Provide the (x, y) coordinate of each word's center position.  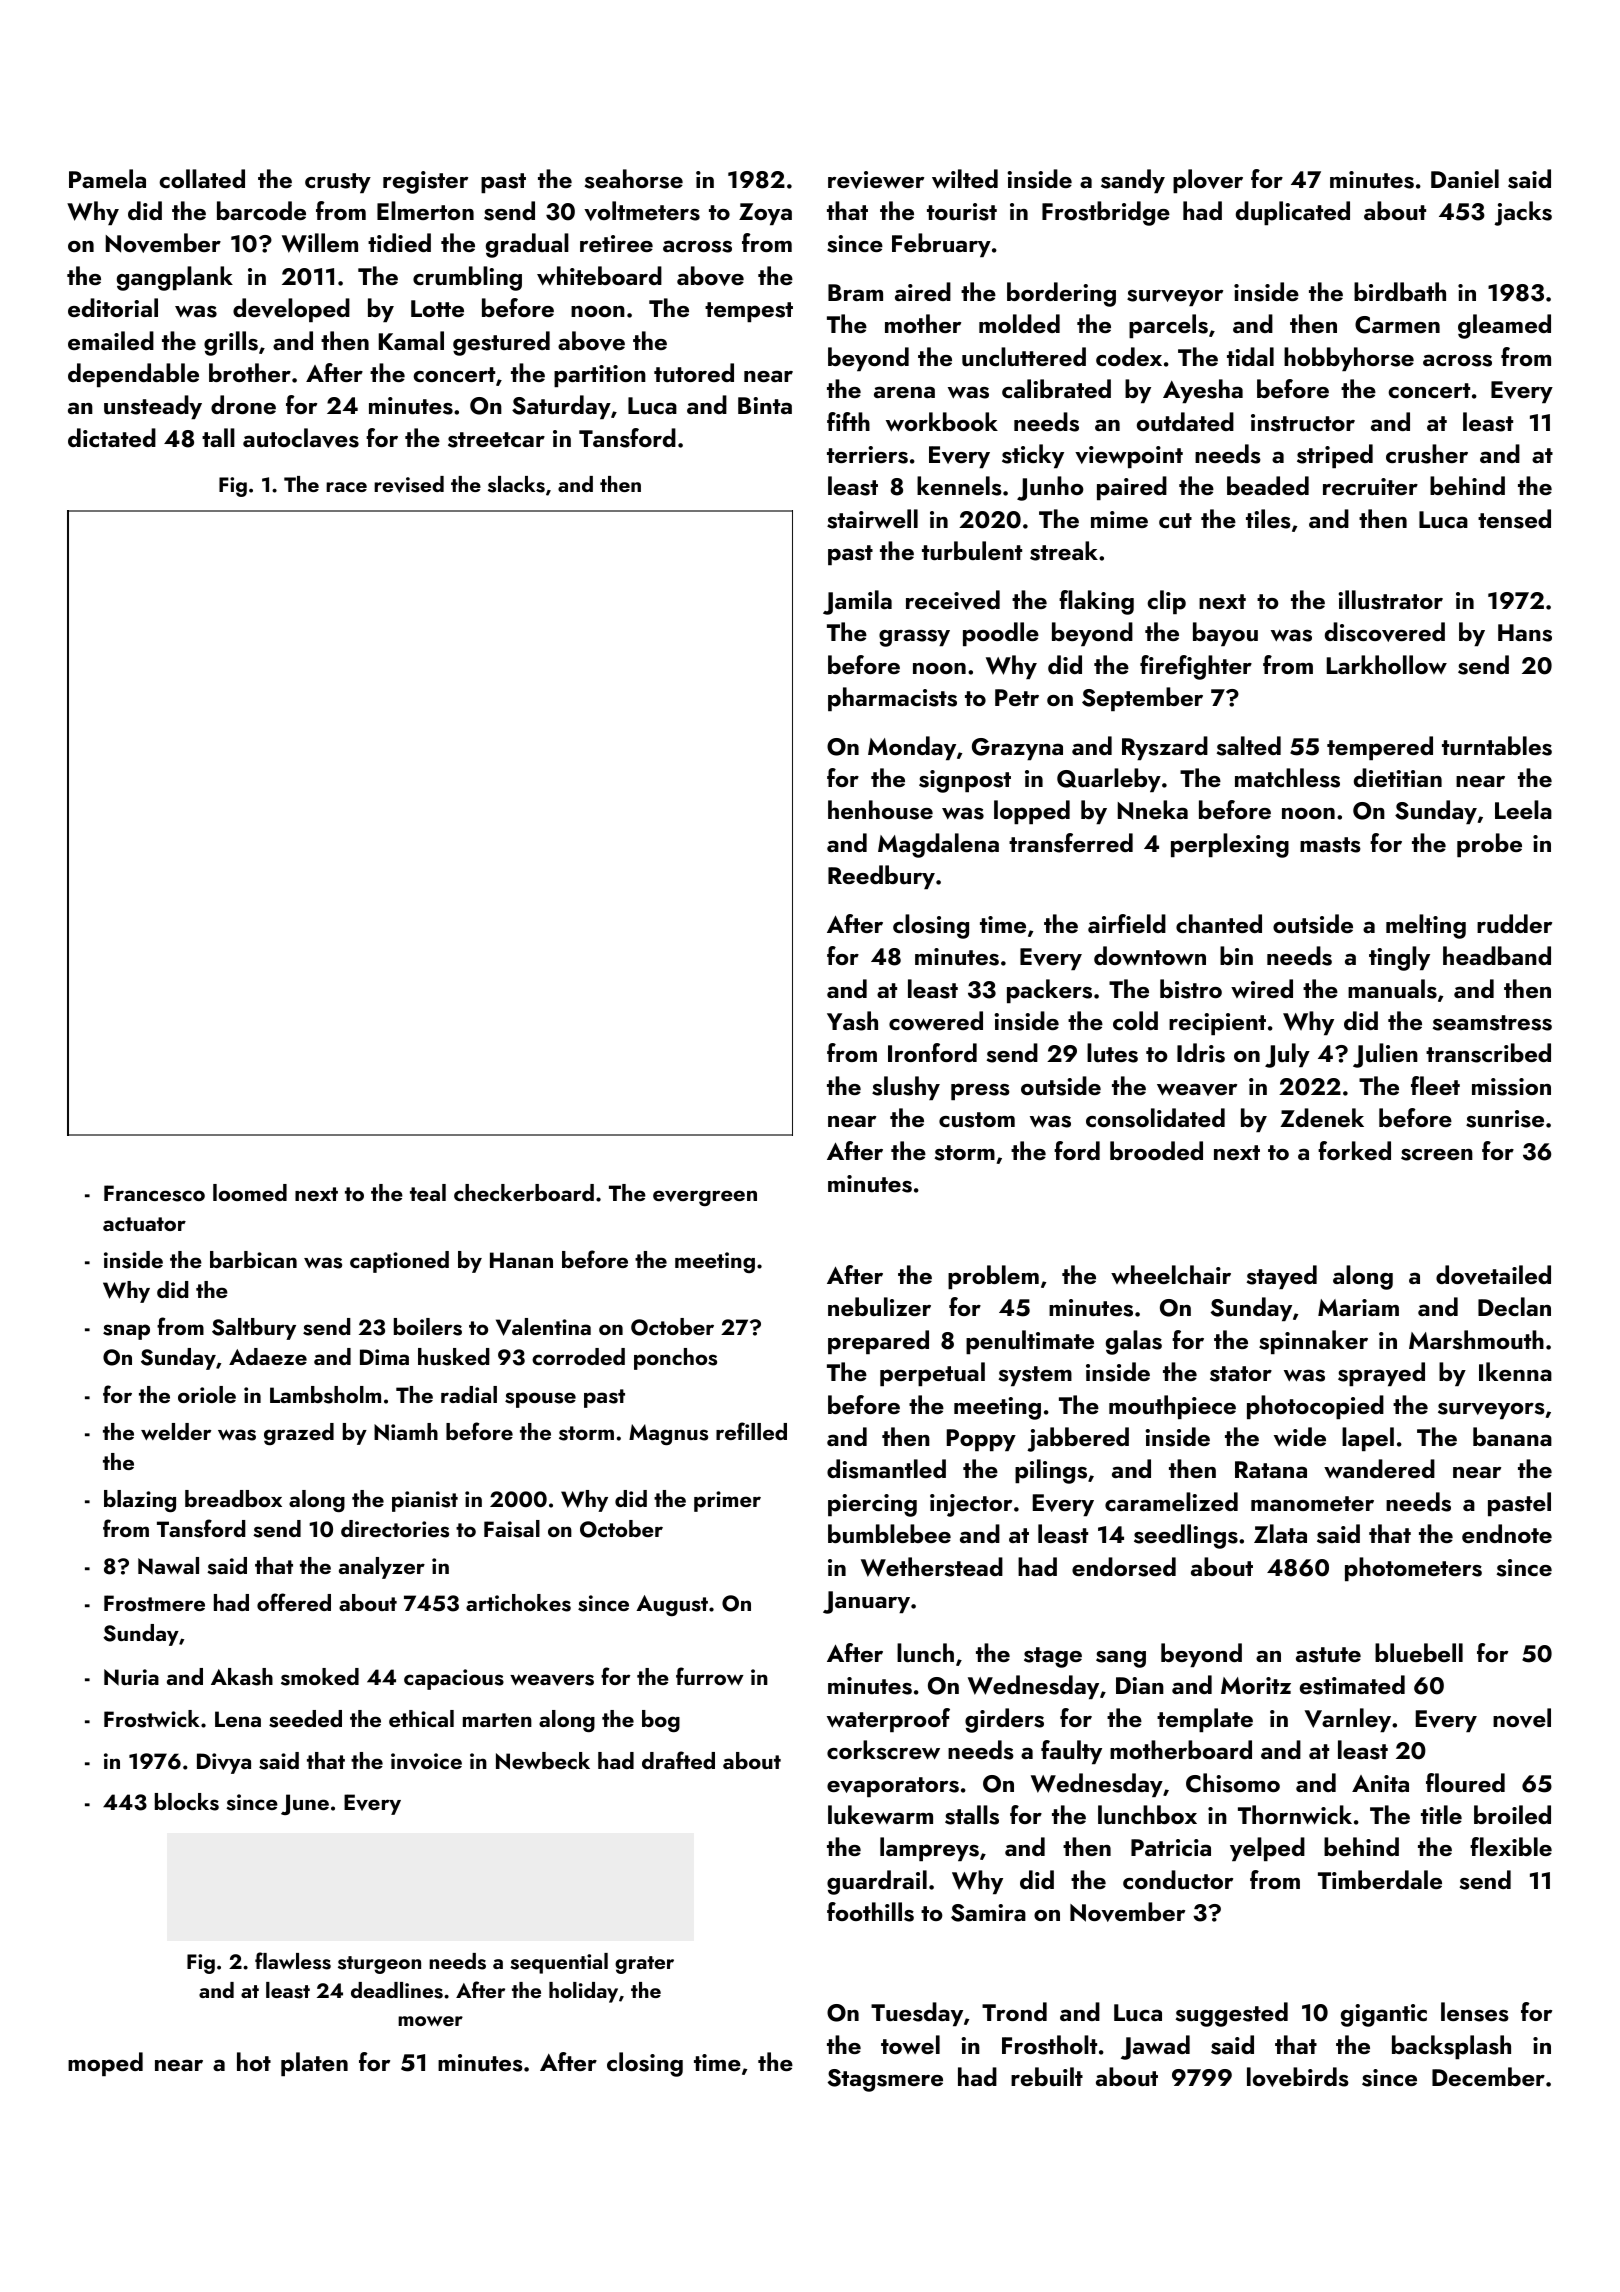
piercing (872, 1505)
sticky (1033, 456)
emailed (111, 340)
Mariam (1358, 1307)
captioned (399, 1262)
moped (105, 2064)
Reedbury (881, 877)
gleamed (1504, 326)
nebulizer (879, 1306)
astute (1328, 1655)
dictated (112, 437)
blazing (140, 1501)
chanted (1219, 923)
